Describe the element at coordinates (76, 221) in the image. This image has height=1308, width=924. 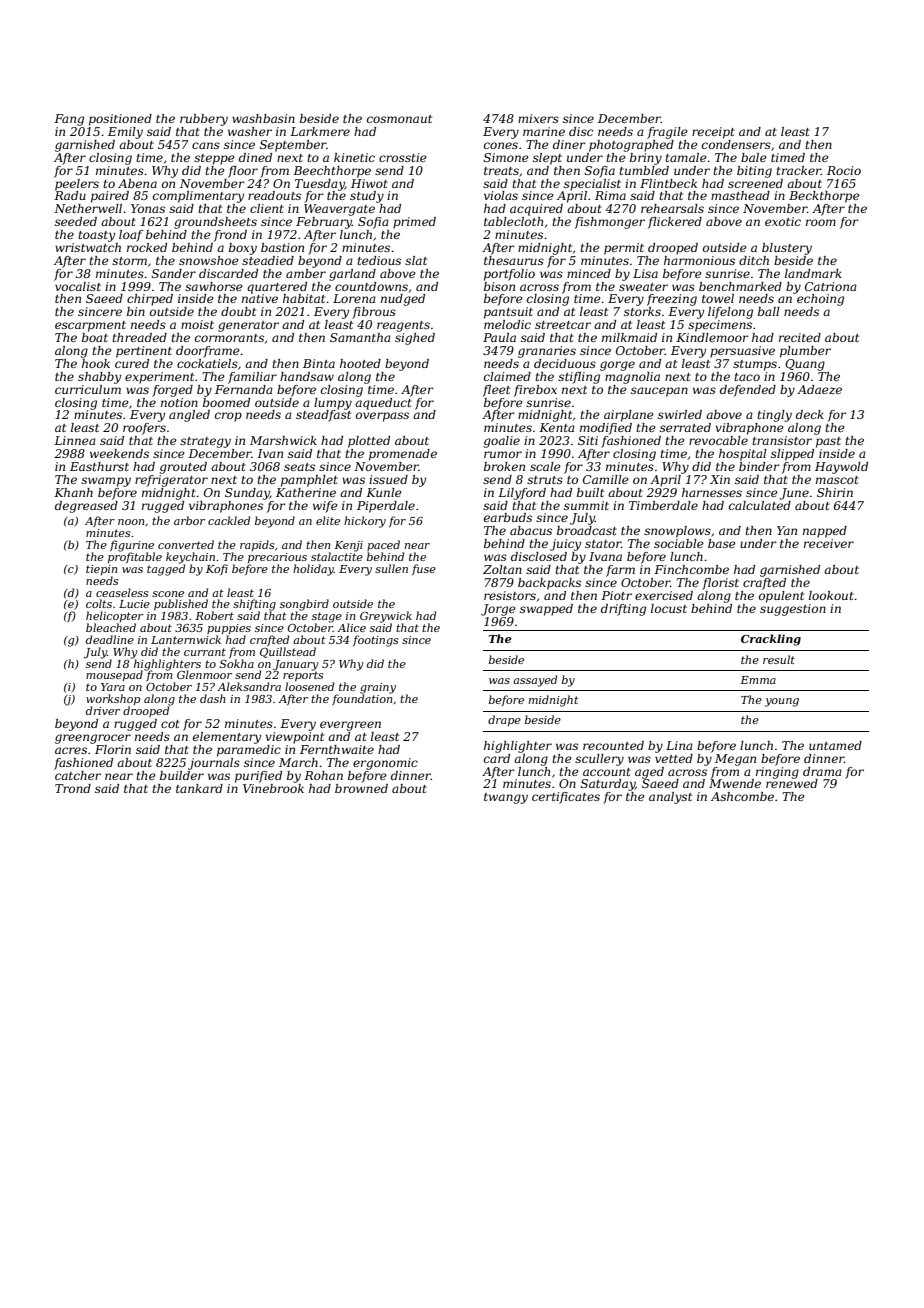
I see `seeded` at that location.
